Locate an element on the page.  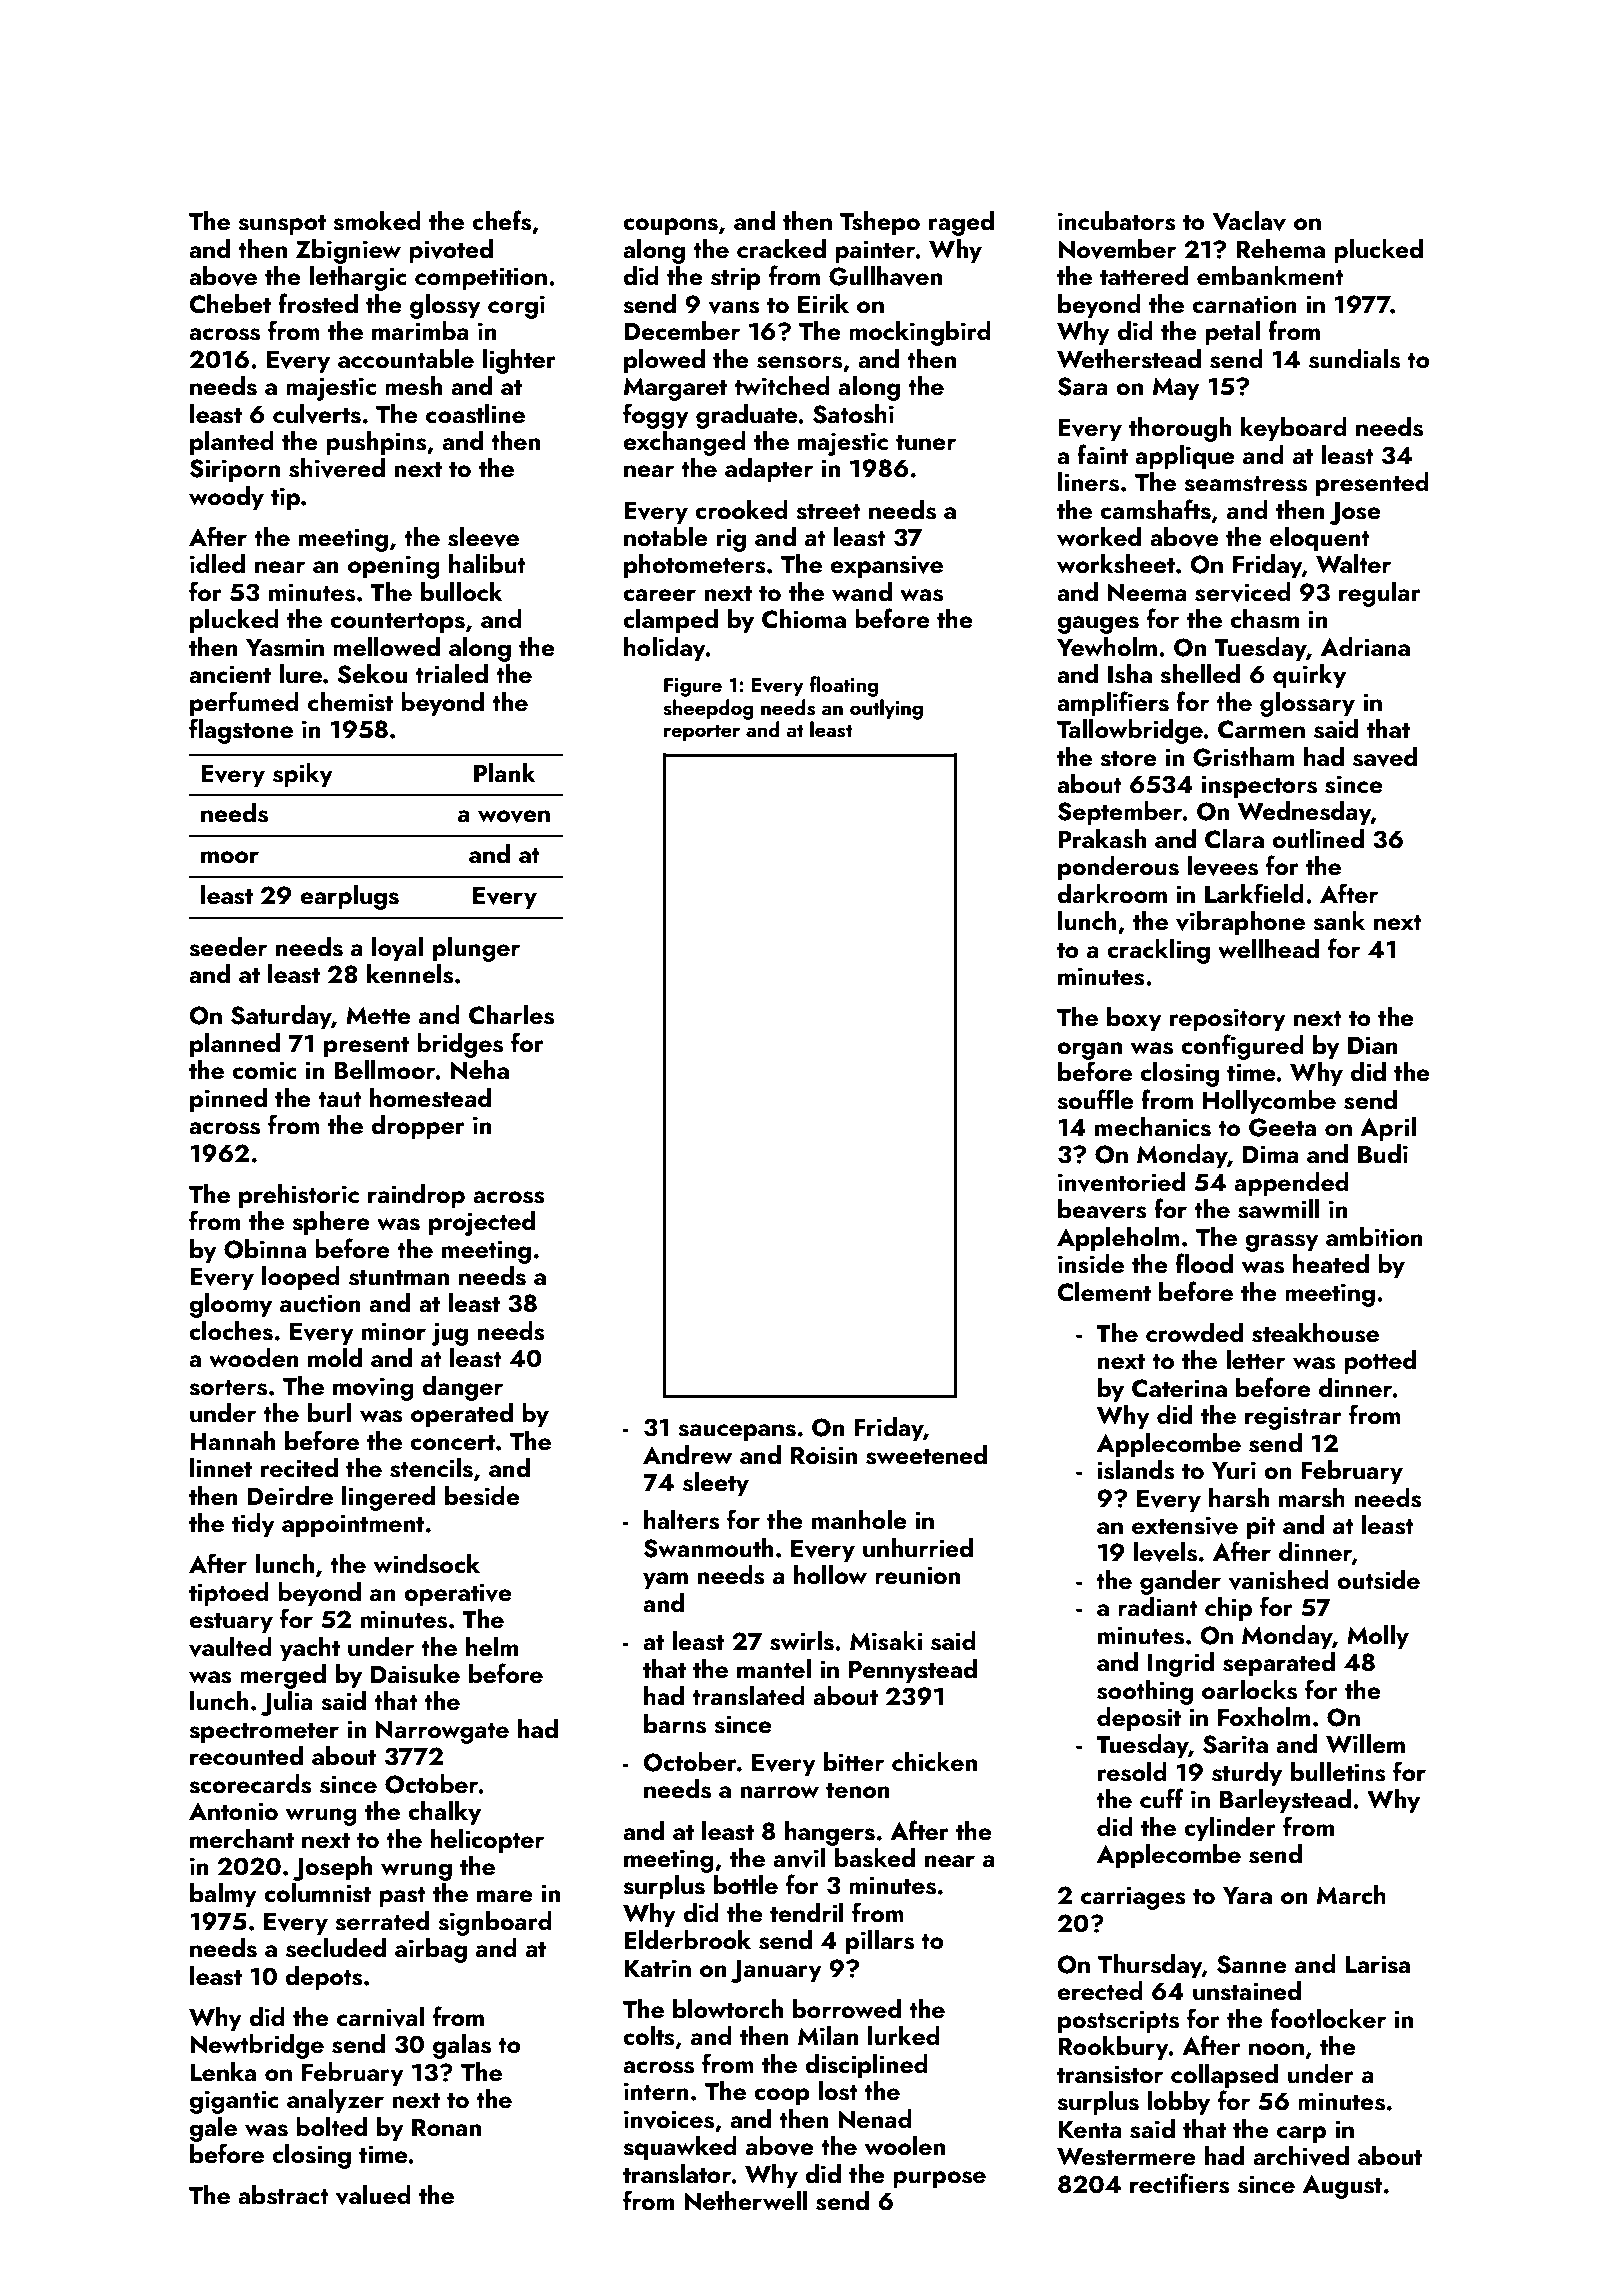
coupons is located at coordinates (670, 227).
